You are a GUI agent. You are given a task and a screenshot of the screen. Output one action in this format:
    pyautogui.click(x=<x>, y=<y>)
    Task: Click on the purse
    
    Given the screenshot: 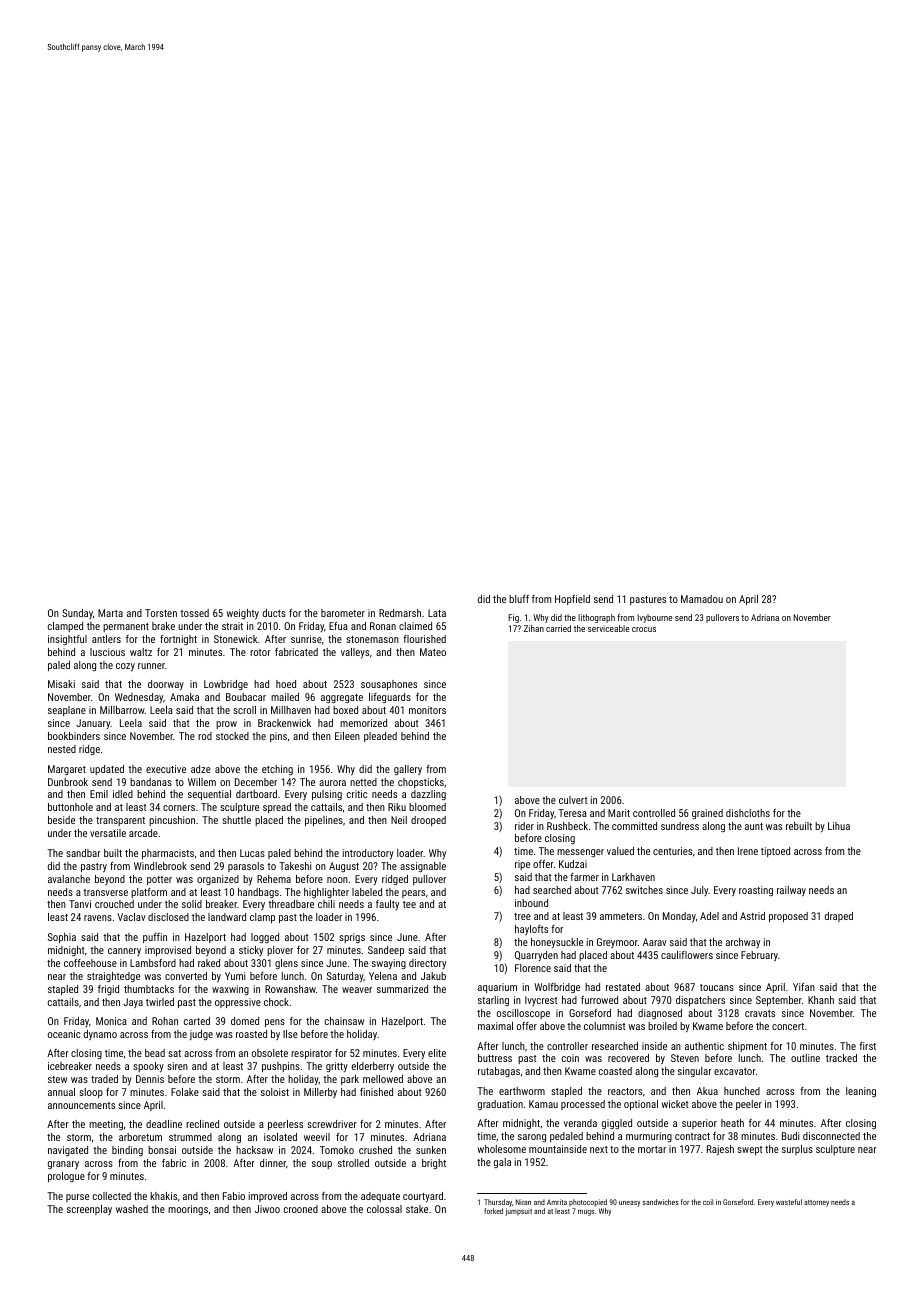 What is the action you would take?
    pyautogui.click(x=77, y=1198)
